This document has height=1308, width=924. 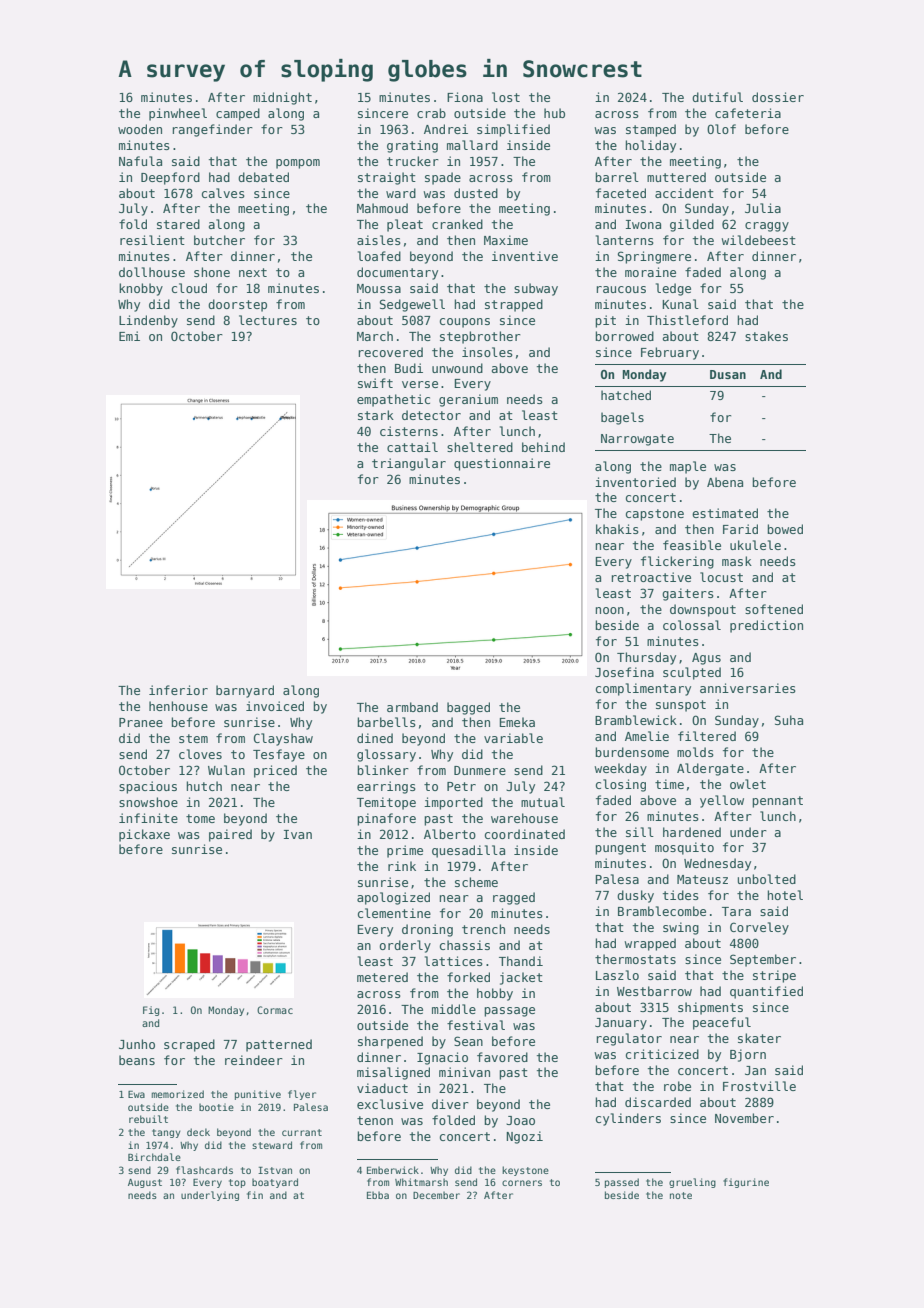 What do you see at coordinates (637, 440) in the document?
I see `Narrowgate` at bounding box center [637, 440].
